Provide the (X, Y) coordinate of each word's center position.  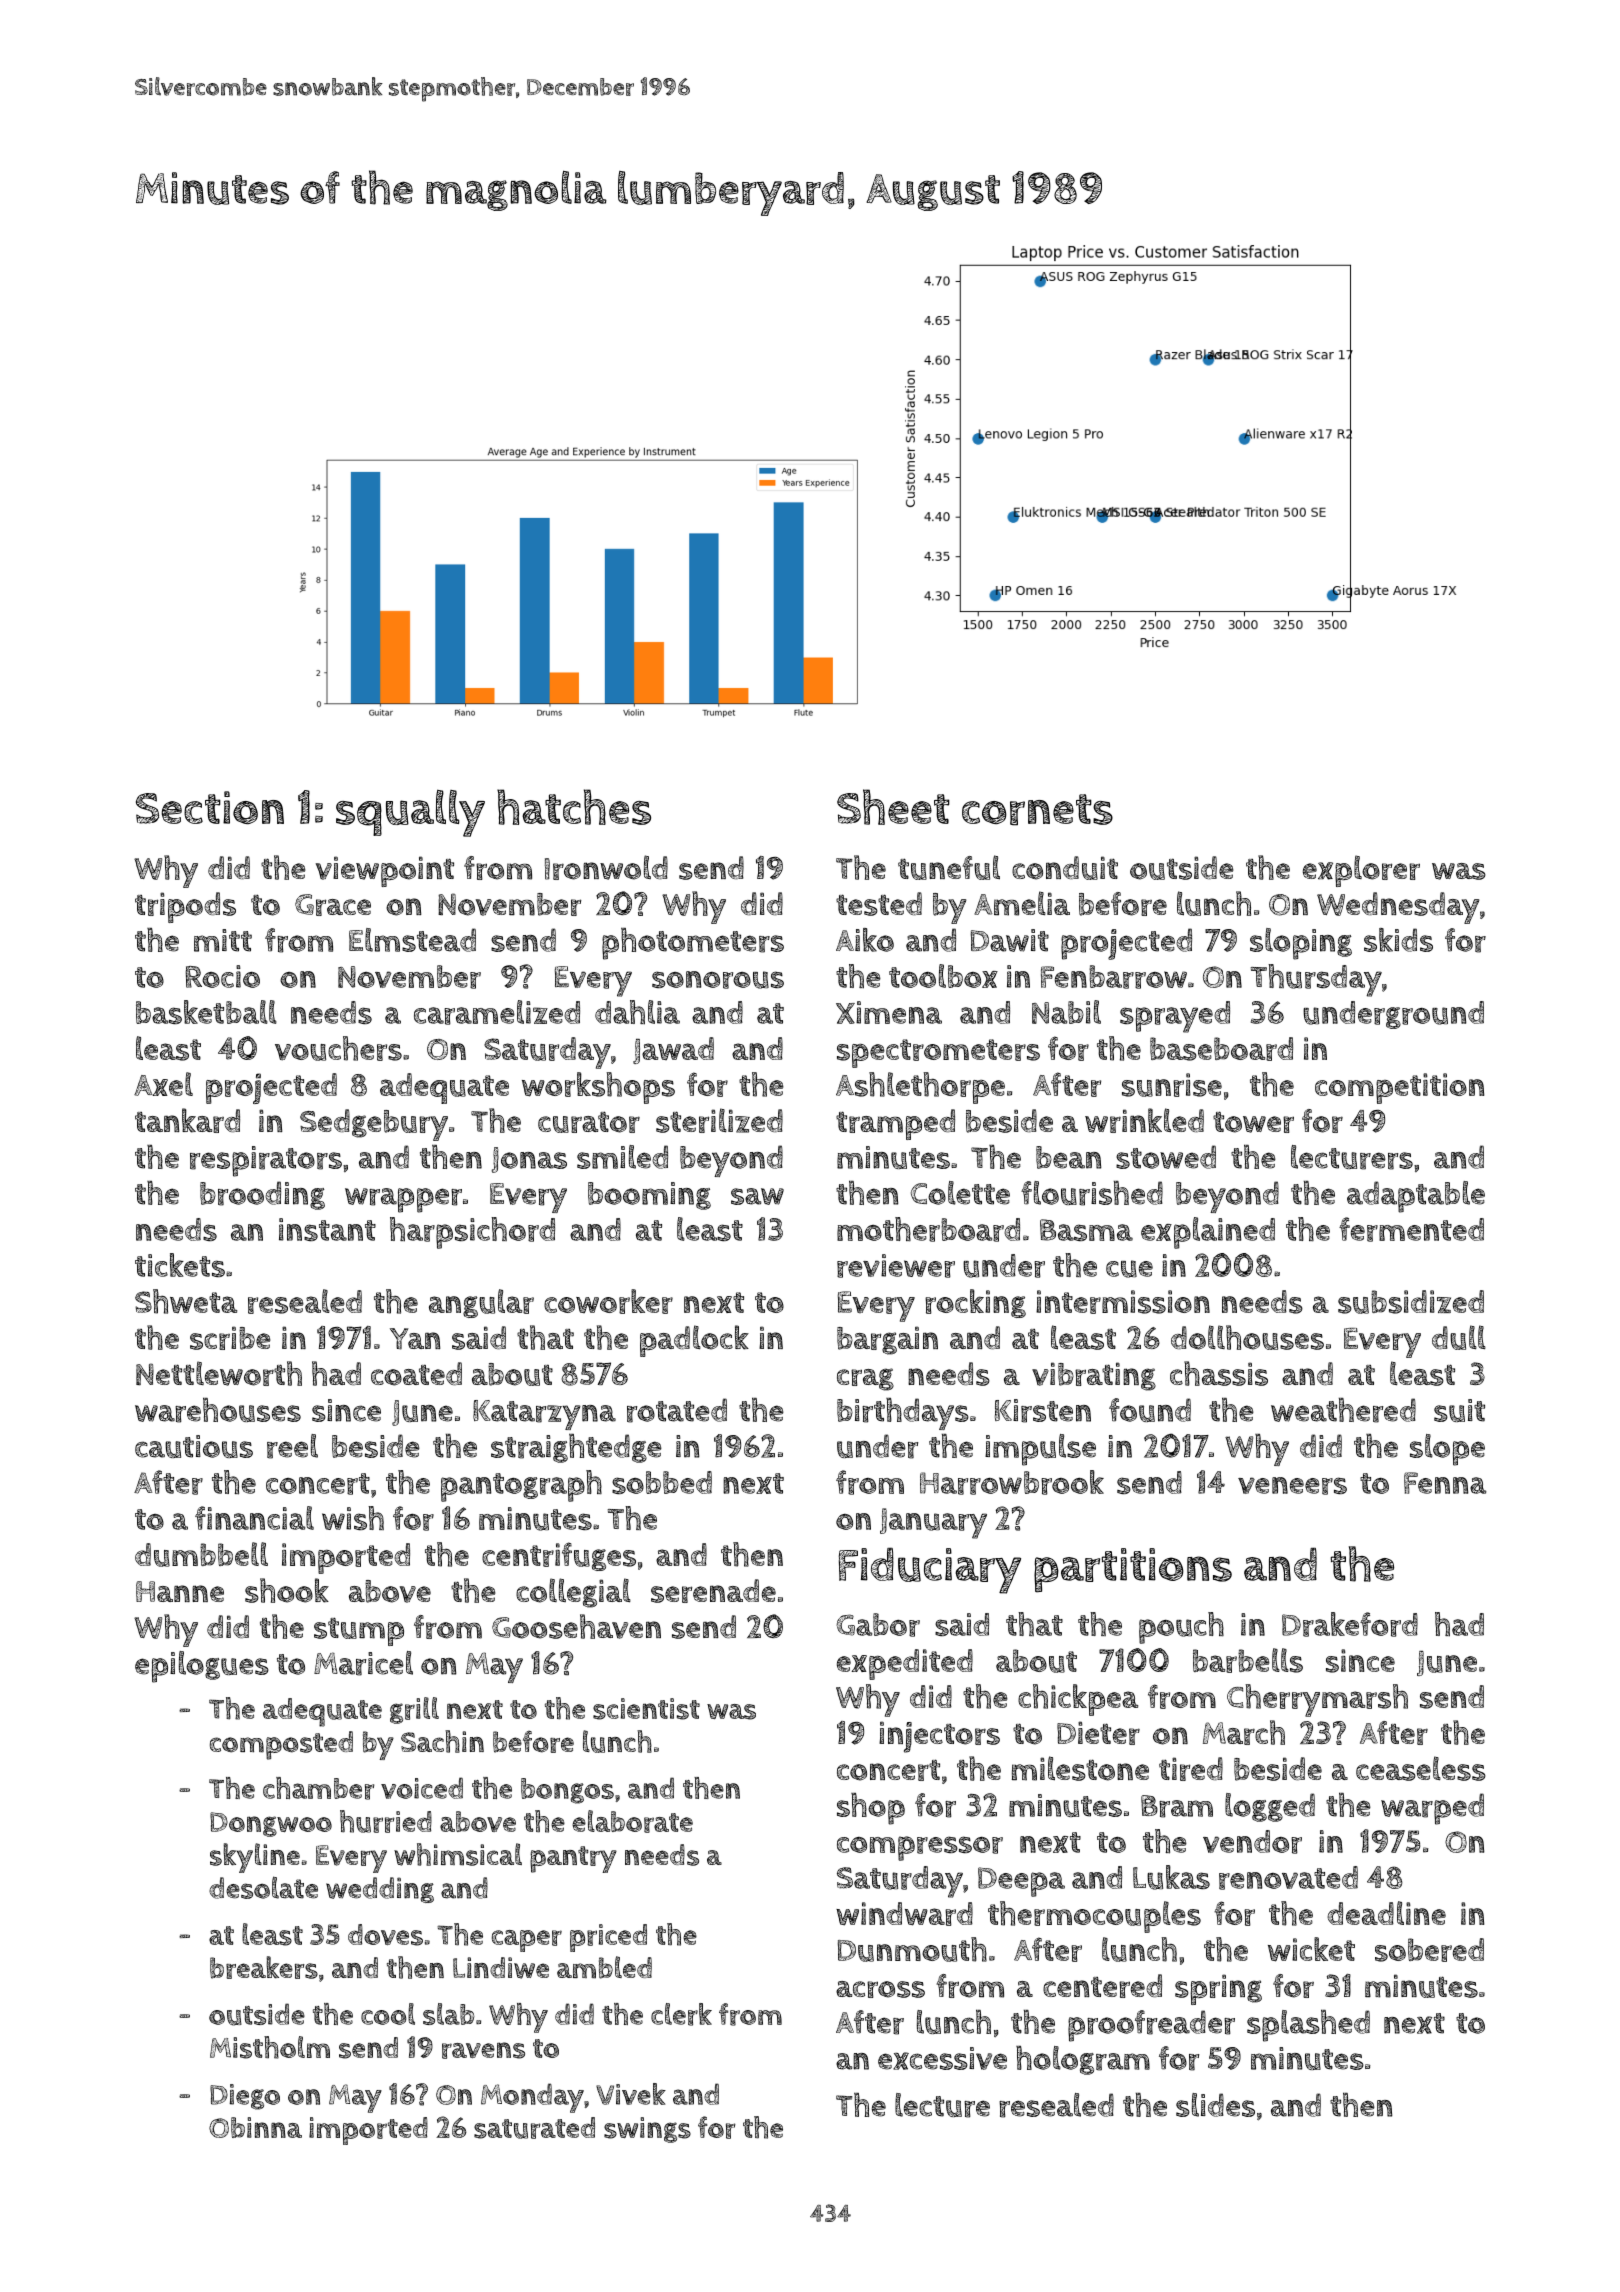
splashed (1308, 2025)
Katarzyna (544, 1415)
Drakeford (1350, 1624)
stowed (1166, 1157)
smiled (622, 1157)
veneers (1292, 1486)
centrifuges (559, 1556)
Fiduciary (930, 1570)
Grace (333, 905)
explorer (1361, 871)
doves (385, 1935)
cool (388, 2014)
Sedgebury (374, 1125)
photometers (693, 943)
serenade (713, 1591)
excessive (942, 2058)
